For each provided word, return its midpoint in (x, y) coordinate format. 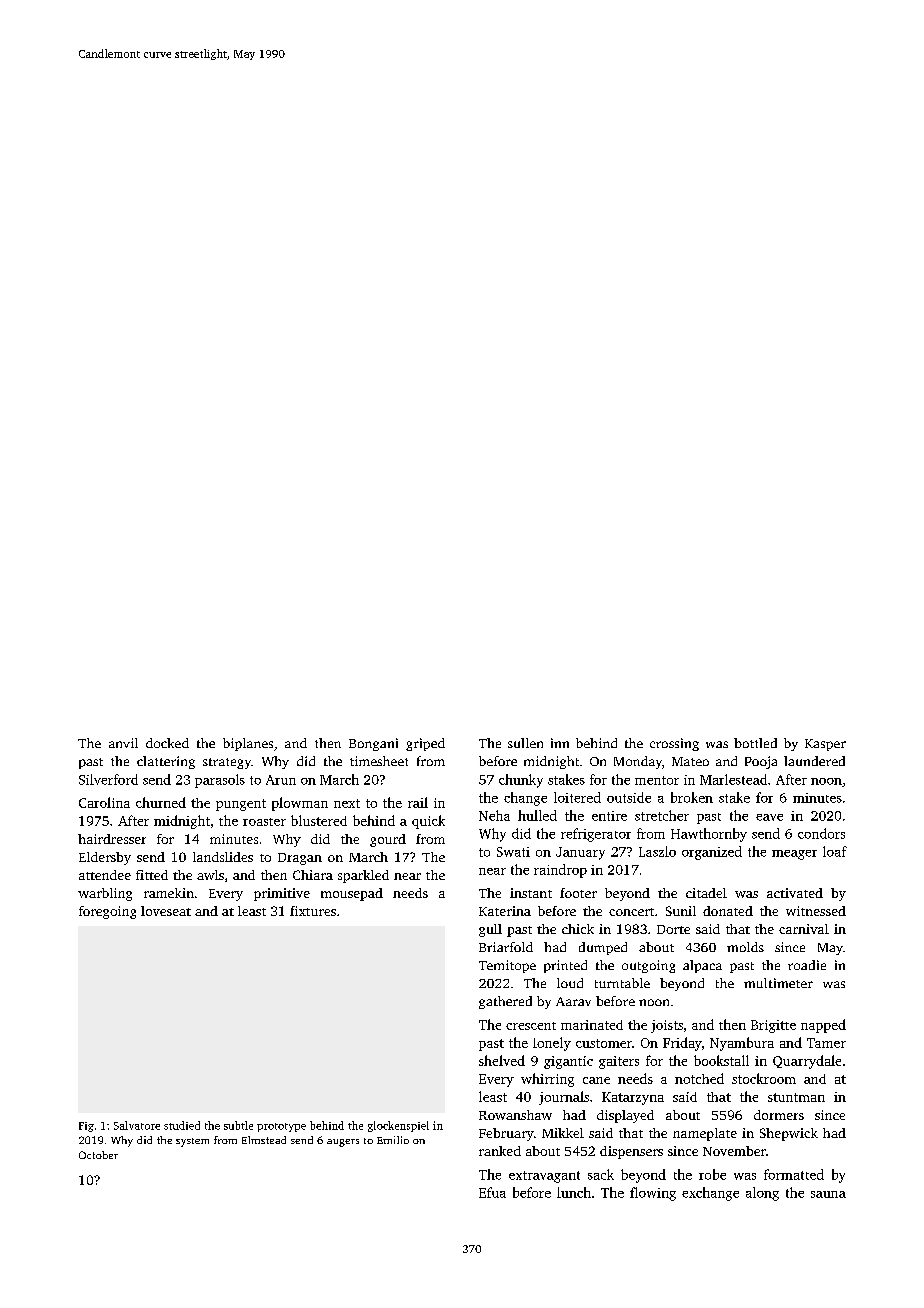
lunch (574, 1192)
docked (167, 743)
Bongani (373, 744)
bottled (755, 743)
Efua (492, 1192)
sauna (828, 1194)
